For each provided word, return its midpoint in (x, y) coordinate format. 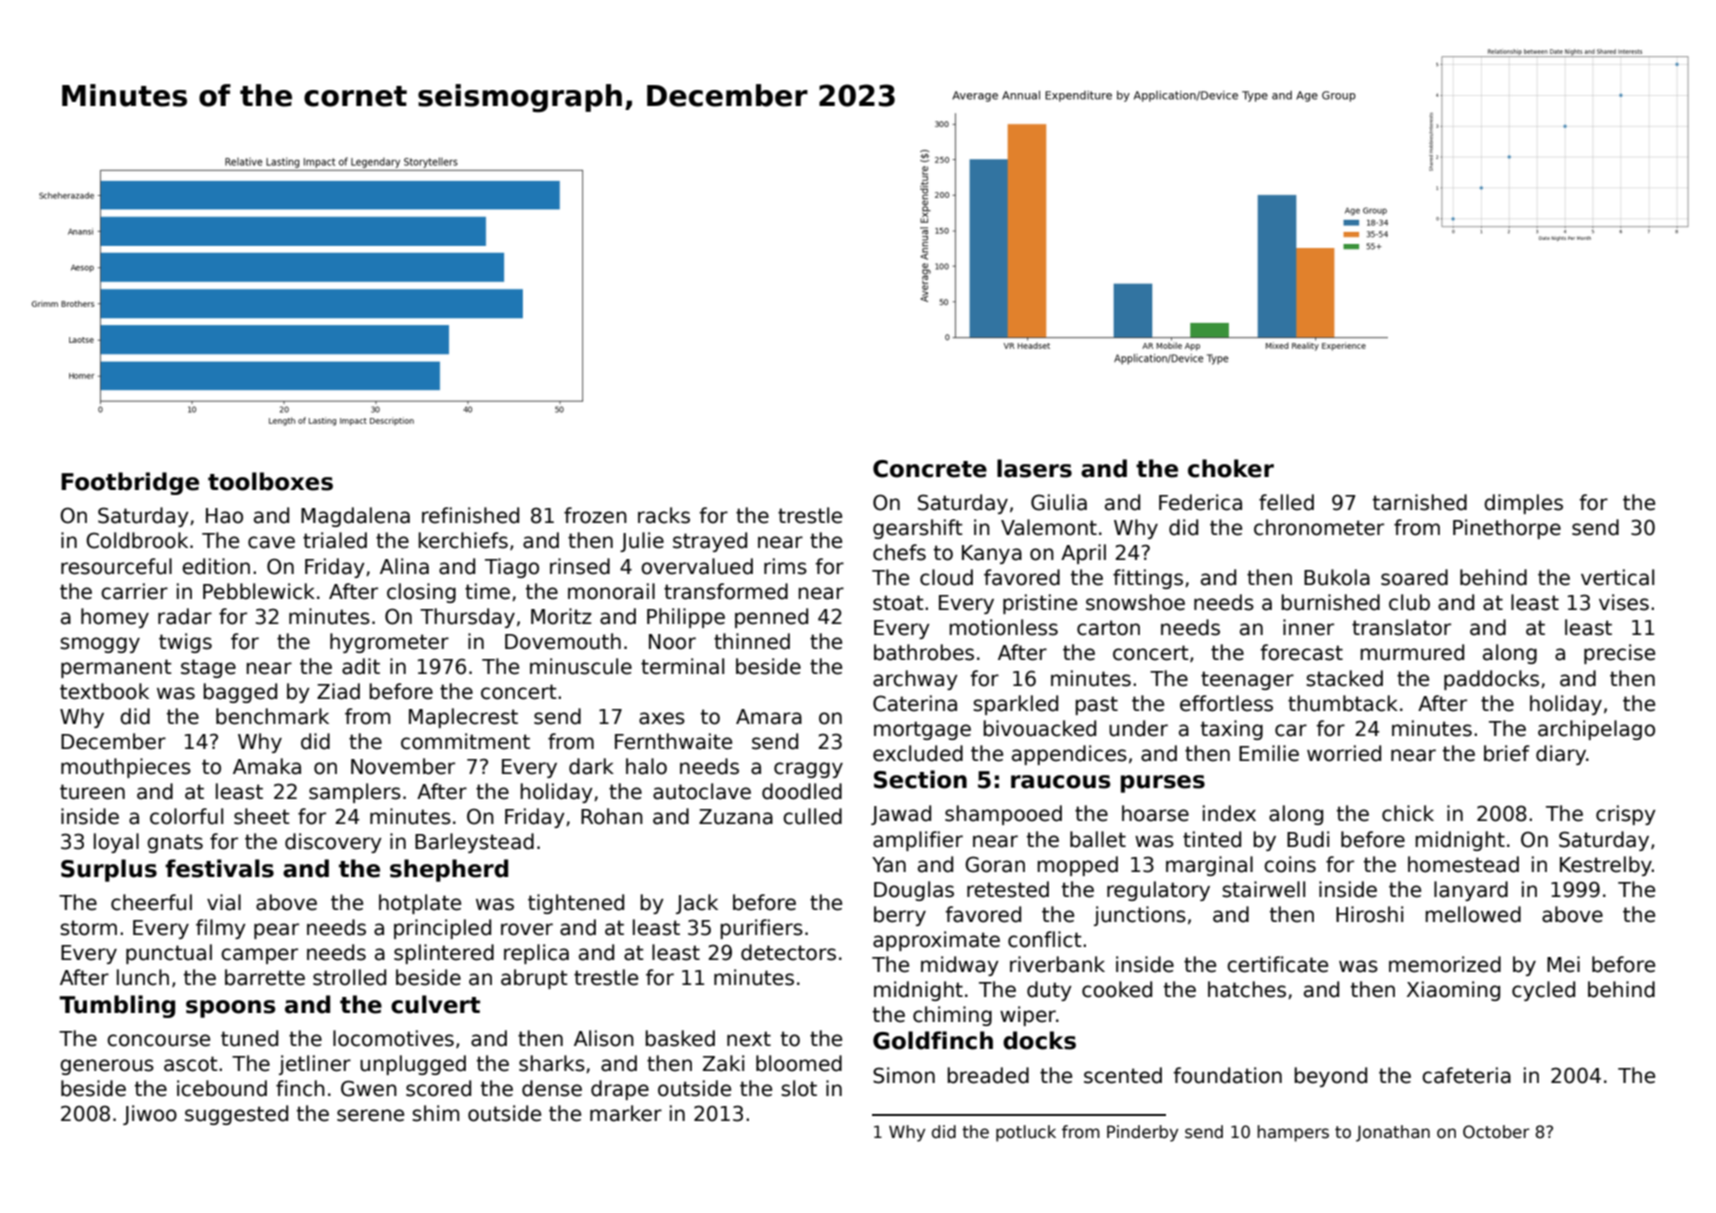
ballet (1098, 839)
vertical (1617, 577)
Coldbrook (137, 540)
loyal (116, 843)
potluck (1026, 1133)
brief (1507, 753)
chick (1408, 813)
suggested (236, 1115)
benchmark (272, 716)
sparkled (1015, 705)
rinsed (580, 566)
